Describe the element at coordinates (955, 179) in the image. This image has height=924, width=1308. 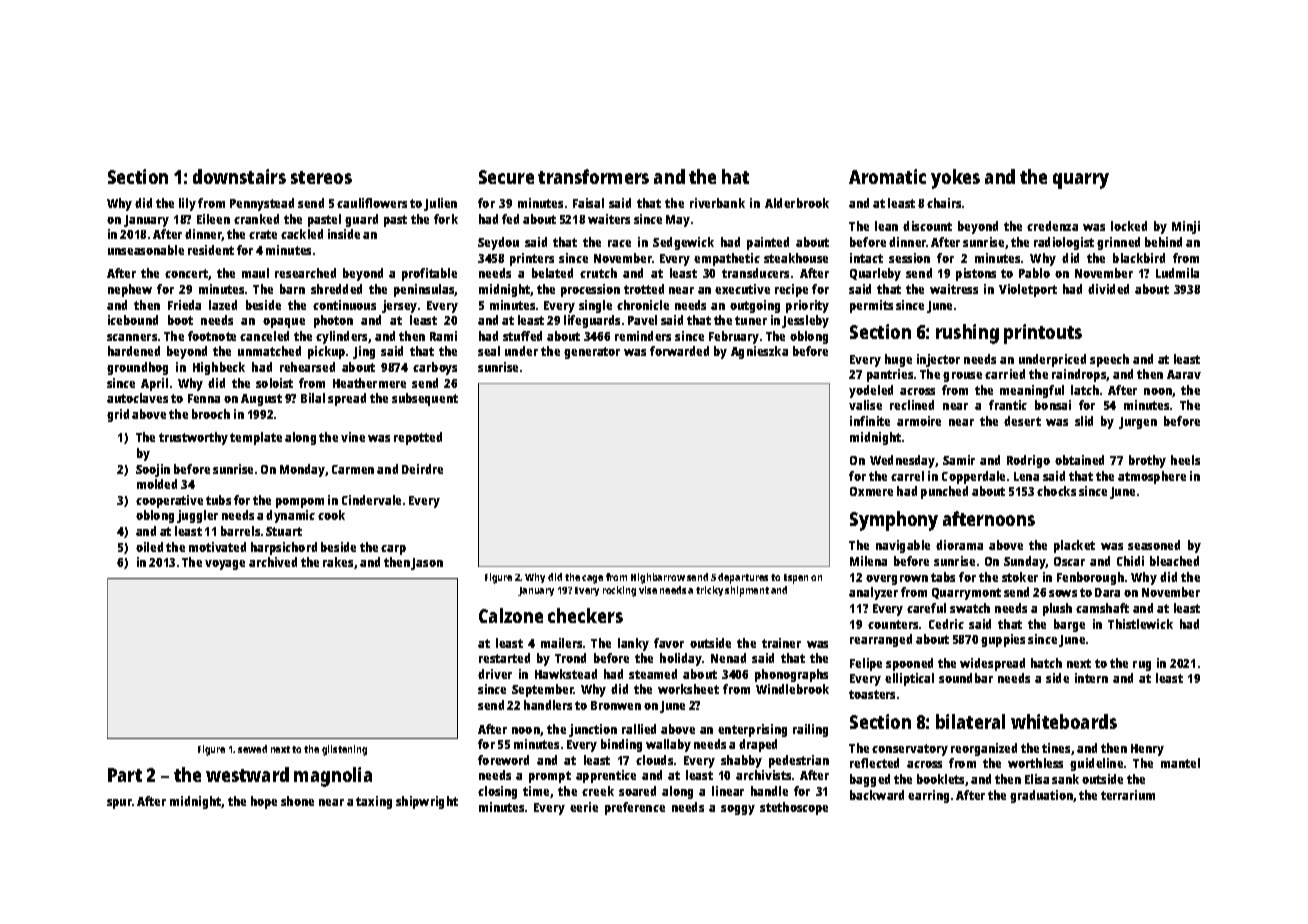
I see `yokes` at that location.
